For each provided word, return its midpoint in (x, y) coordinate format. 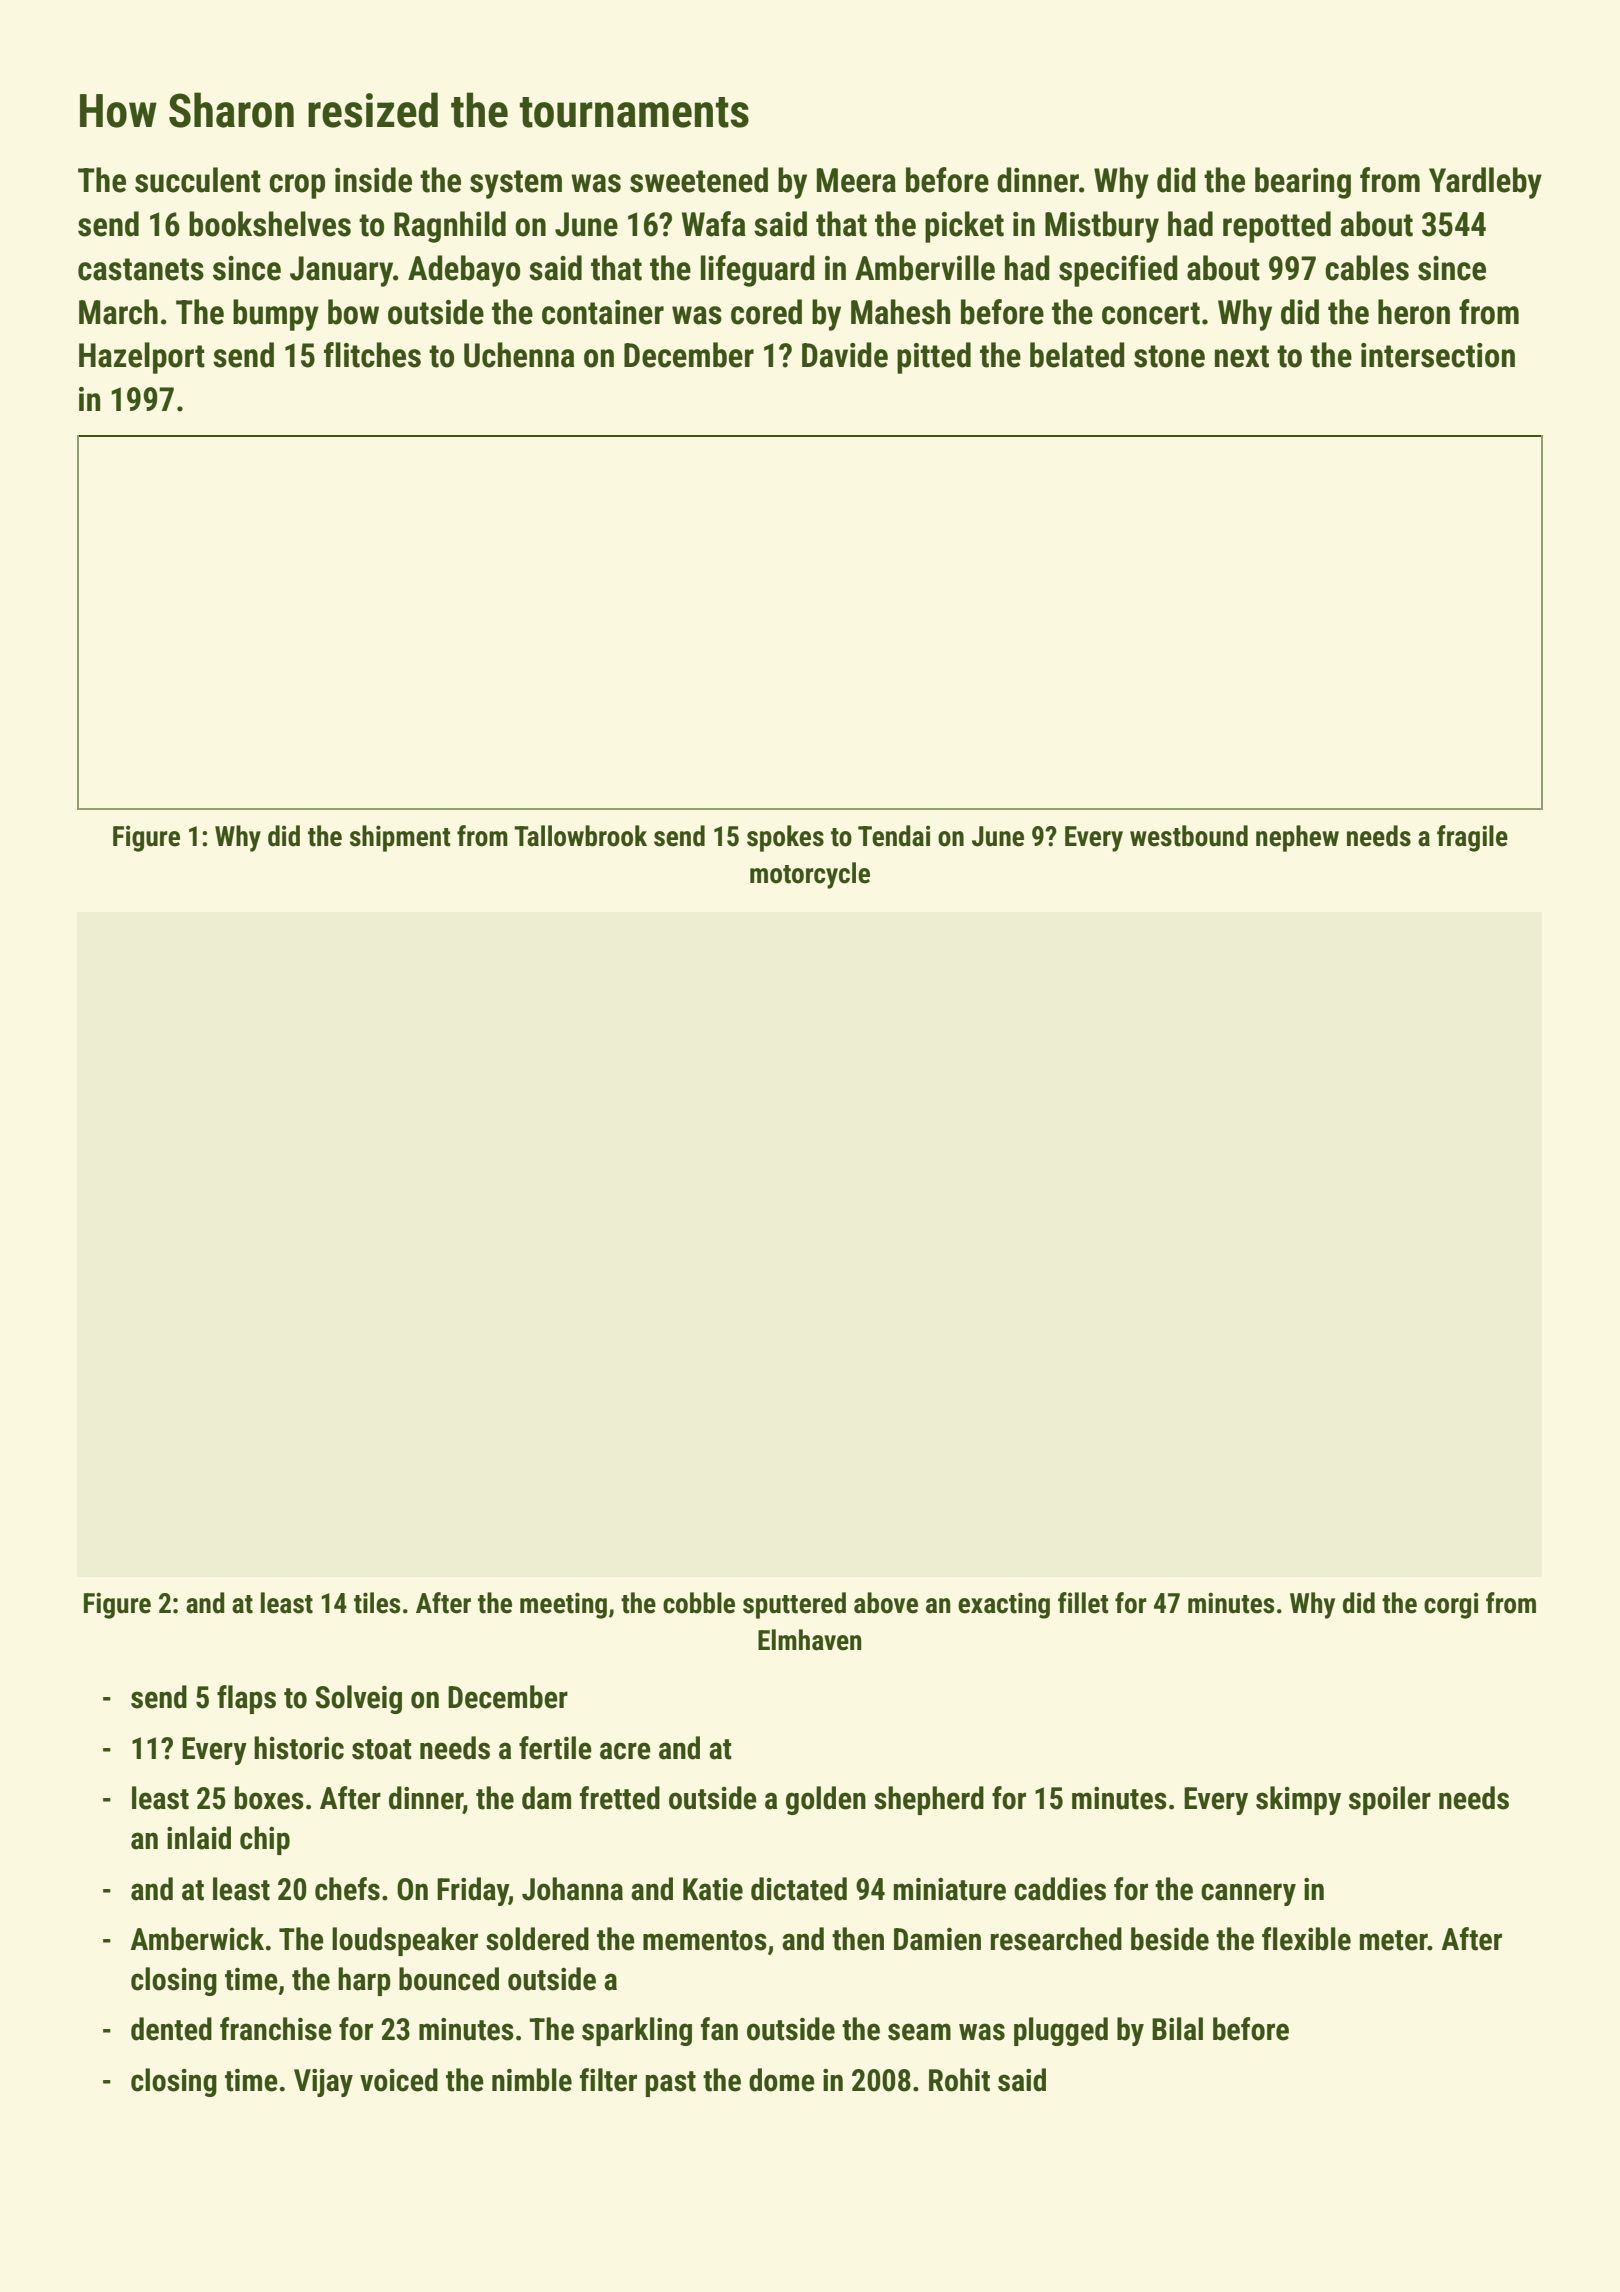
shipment (400, 838)
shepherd (929, 1800)
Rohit (959, 2080)
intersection (1438, 355)
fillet (1083, 1603)
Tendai (894, 836)
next (1242, 356)
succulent (198, 180)
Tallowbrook (580, 836)
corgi (1451, 1605)
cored (766, 312)
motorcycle (810, 875)
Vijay (323, 2083)
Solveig (358, 1699)
